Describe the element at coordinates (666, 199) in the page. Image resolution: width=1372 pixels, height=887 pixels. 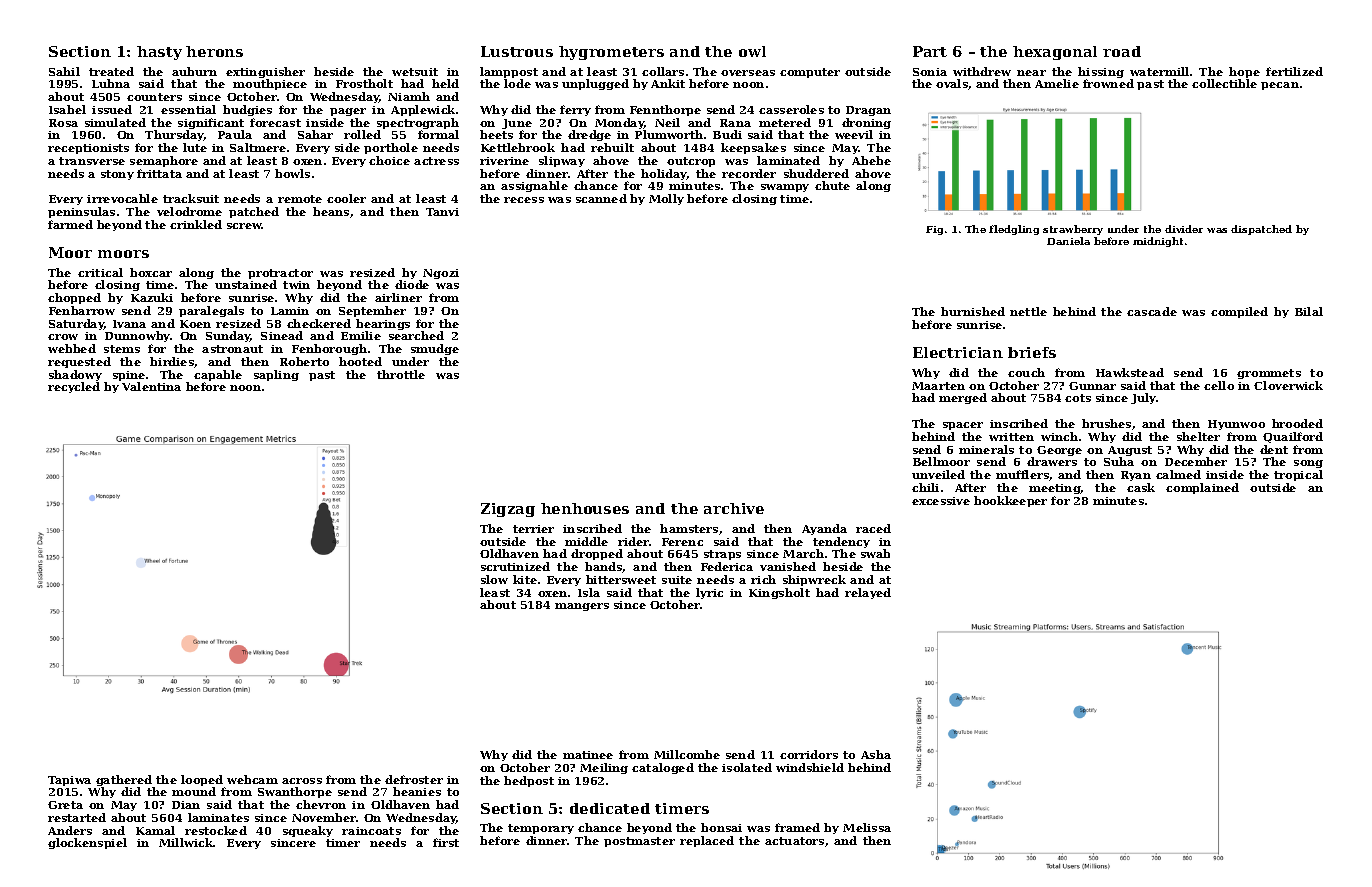
I see `Molly` at that location.
